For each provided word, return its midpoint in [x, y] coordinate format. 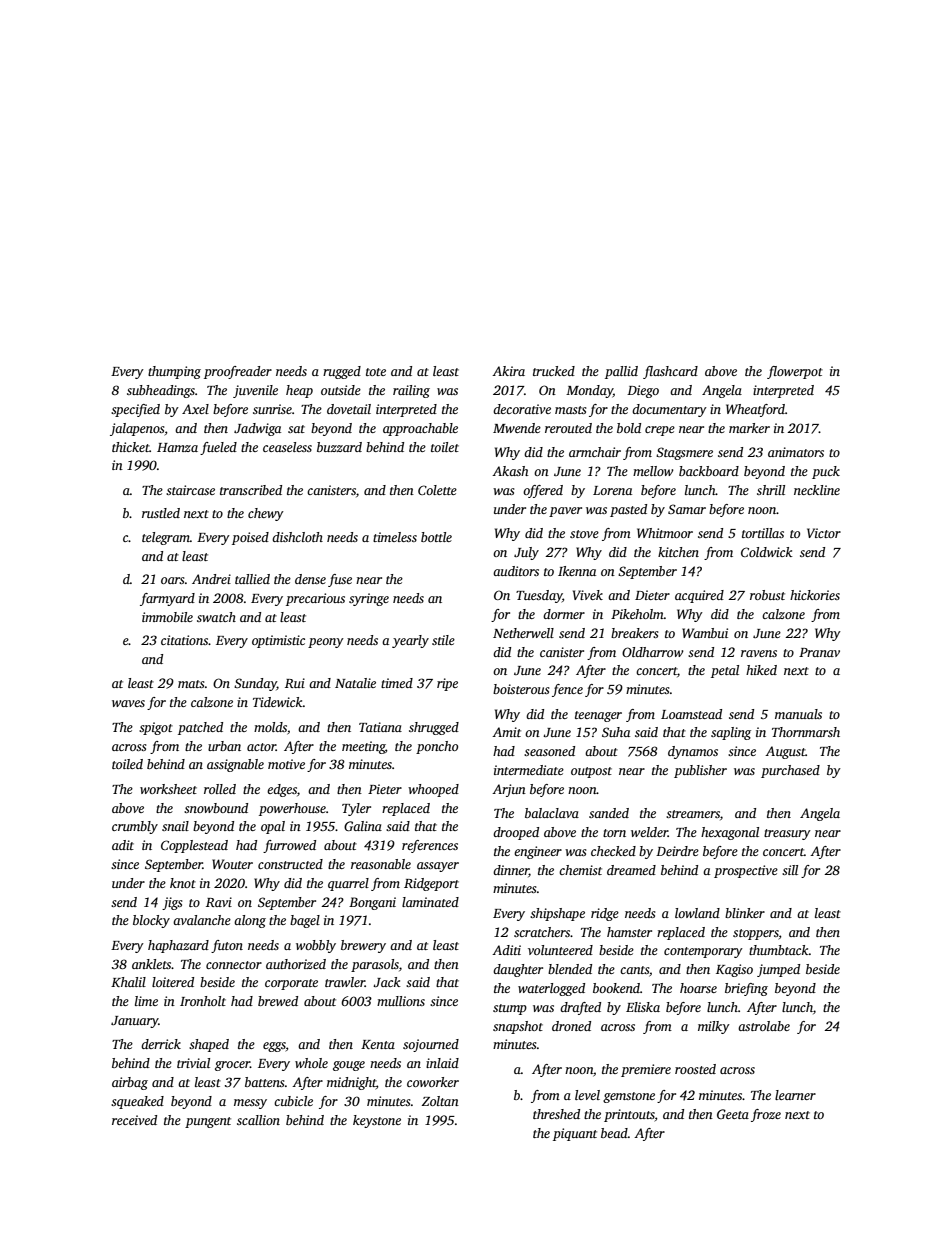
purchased [790, 771]
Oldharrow [653, 652]
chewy [266, 514]
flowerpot [795, 372]
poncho [437, 747]
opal [273, 827]
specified [135, 410]
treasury [787, 834]
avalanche [202, 920]
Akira [508, 371]
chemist [580, 870]
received [134, 1120]
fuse [340, 580]
